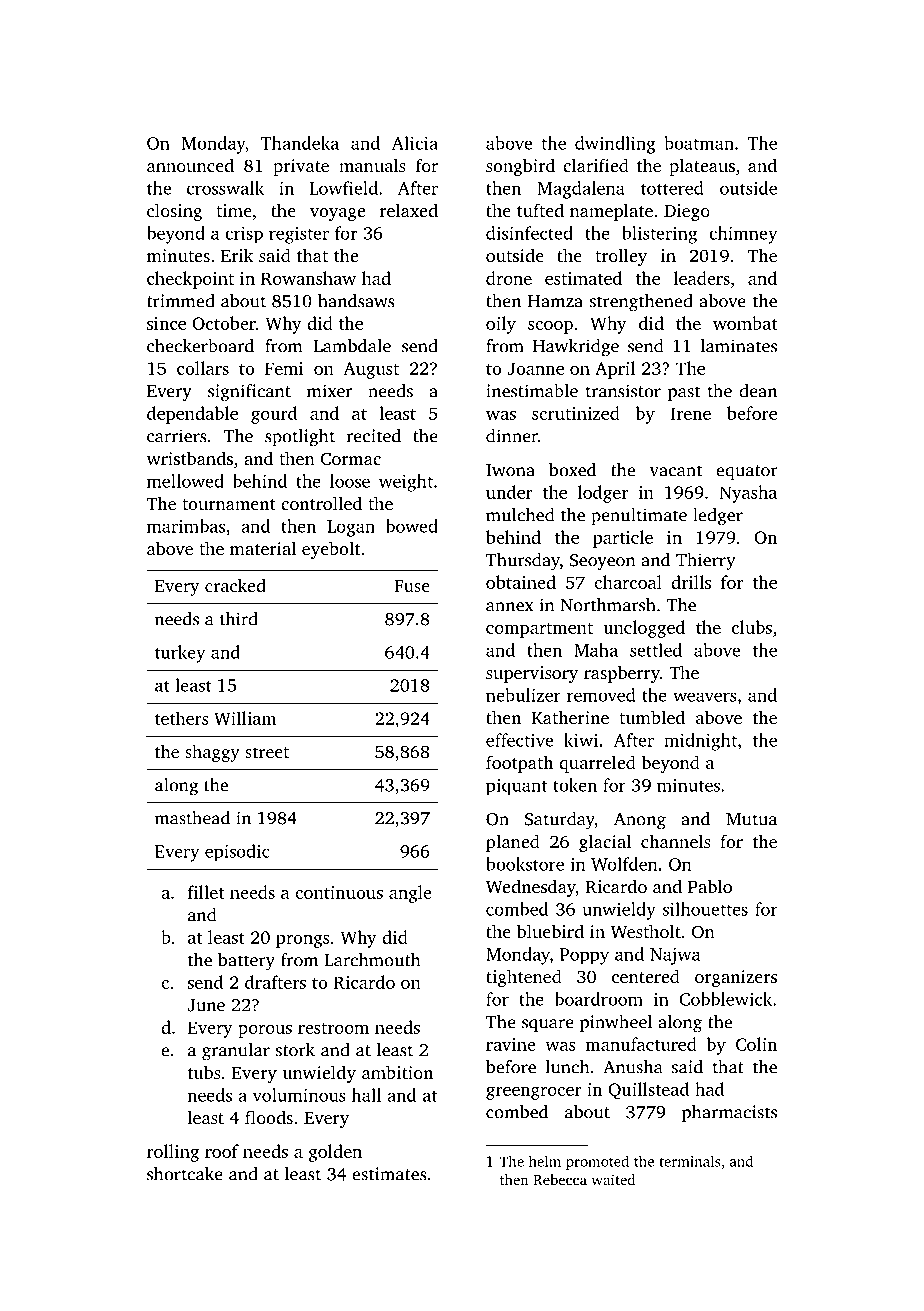  Describe the element at coordinates (245, 718) in the image. I see `William` at that location.
